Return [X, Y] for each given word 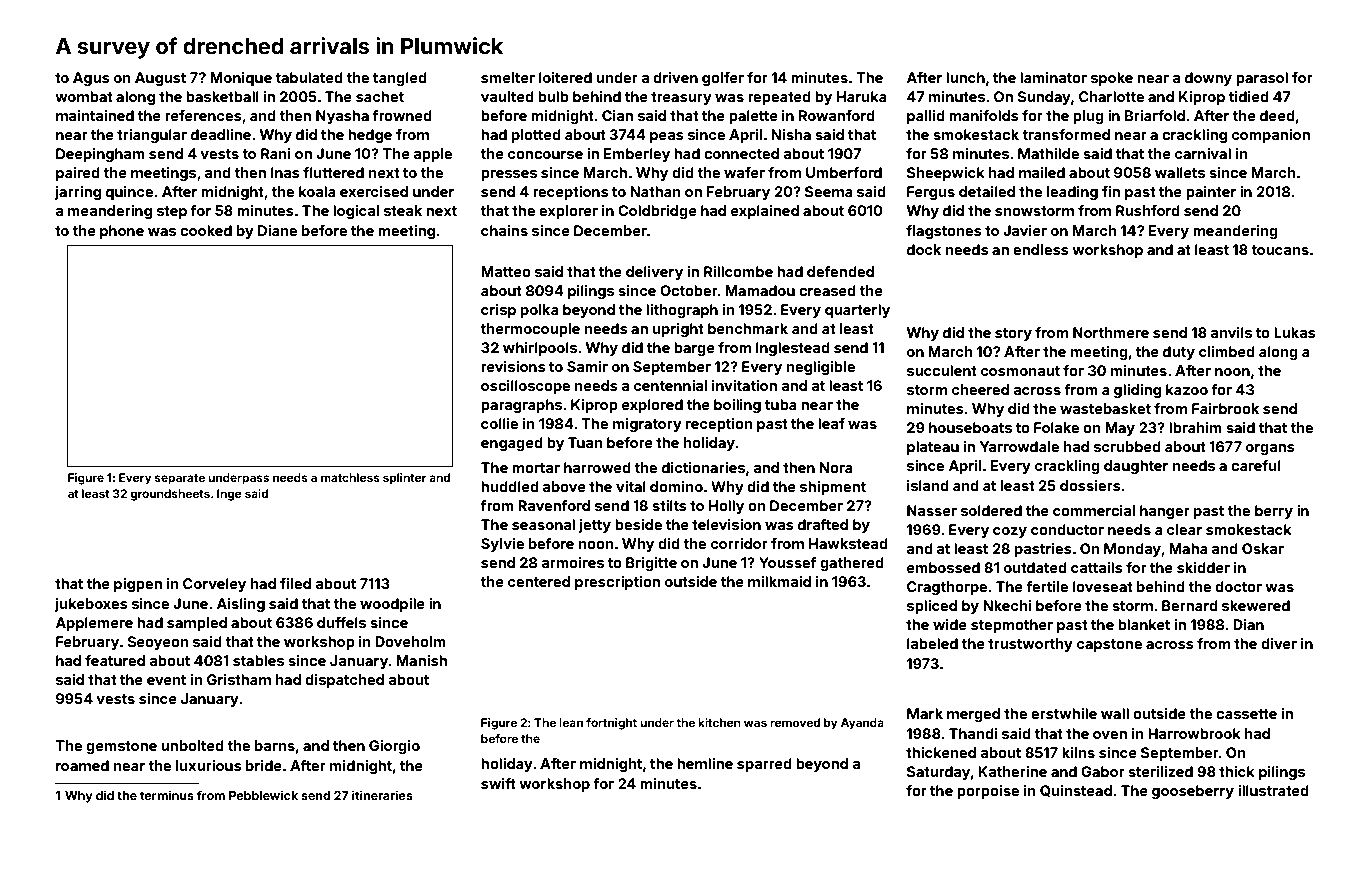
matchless [350, 477]
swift [498, 783]
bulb [553, 96]
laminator [1053, 77]
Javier [1025, 230]
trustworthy [1030, 645]
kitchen [719, 722]
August [160, 79]
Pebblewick [263, 795]
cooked [206, 230]
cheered [980, 389]
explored [652, 406]
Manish [421, 660]
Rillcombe [738, 271]
